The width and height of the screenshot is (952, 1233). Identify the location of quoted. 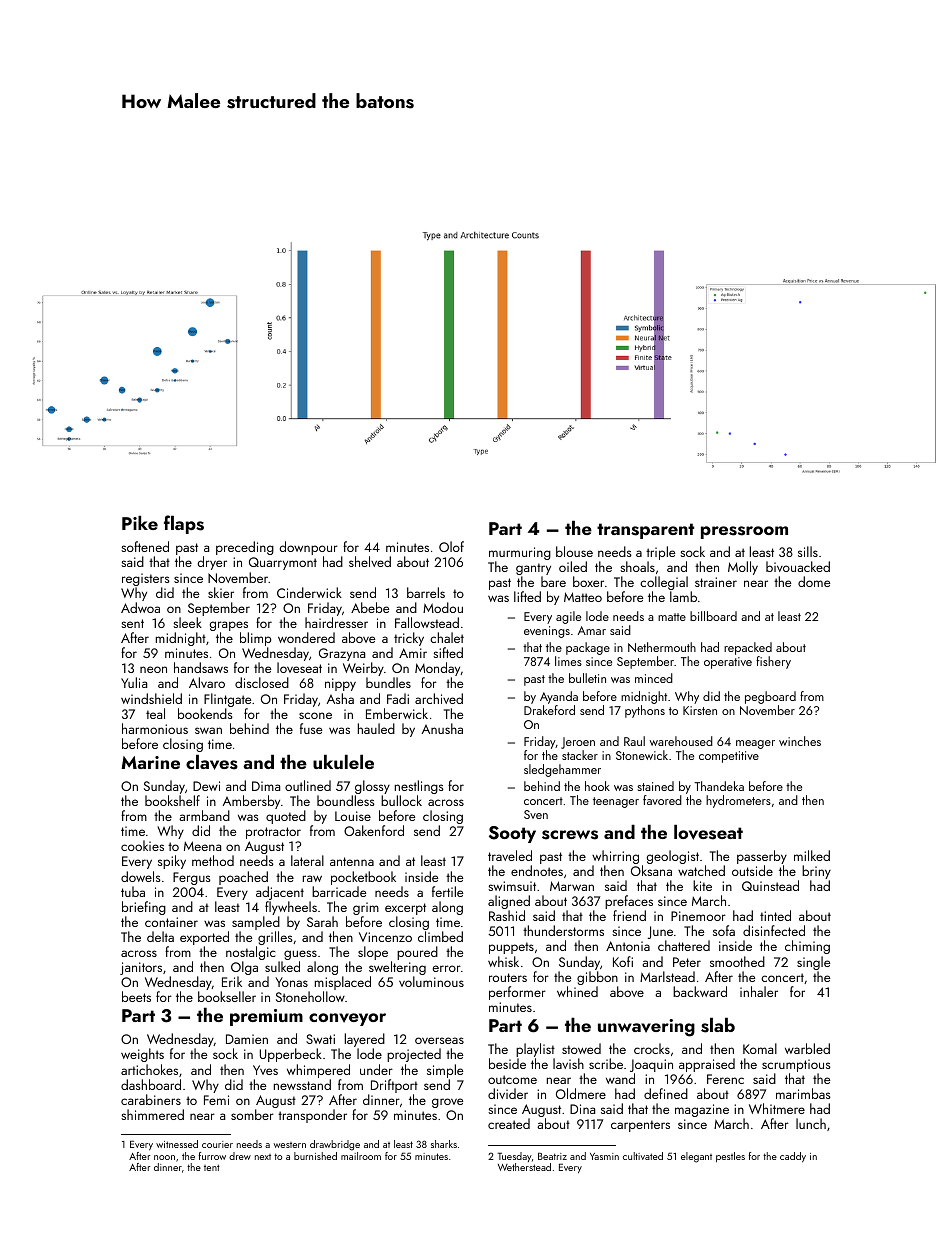
(286, 817).
